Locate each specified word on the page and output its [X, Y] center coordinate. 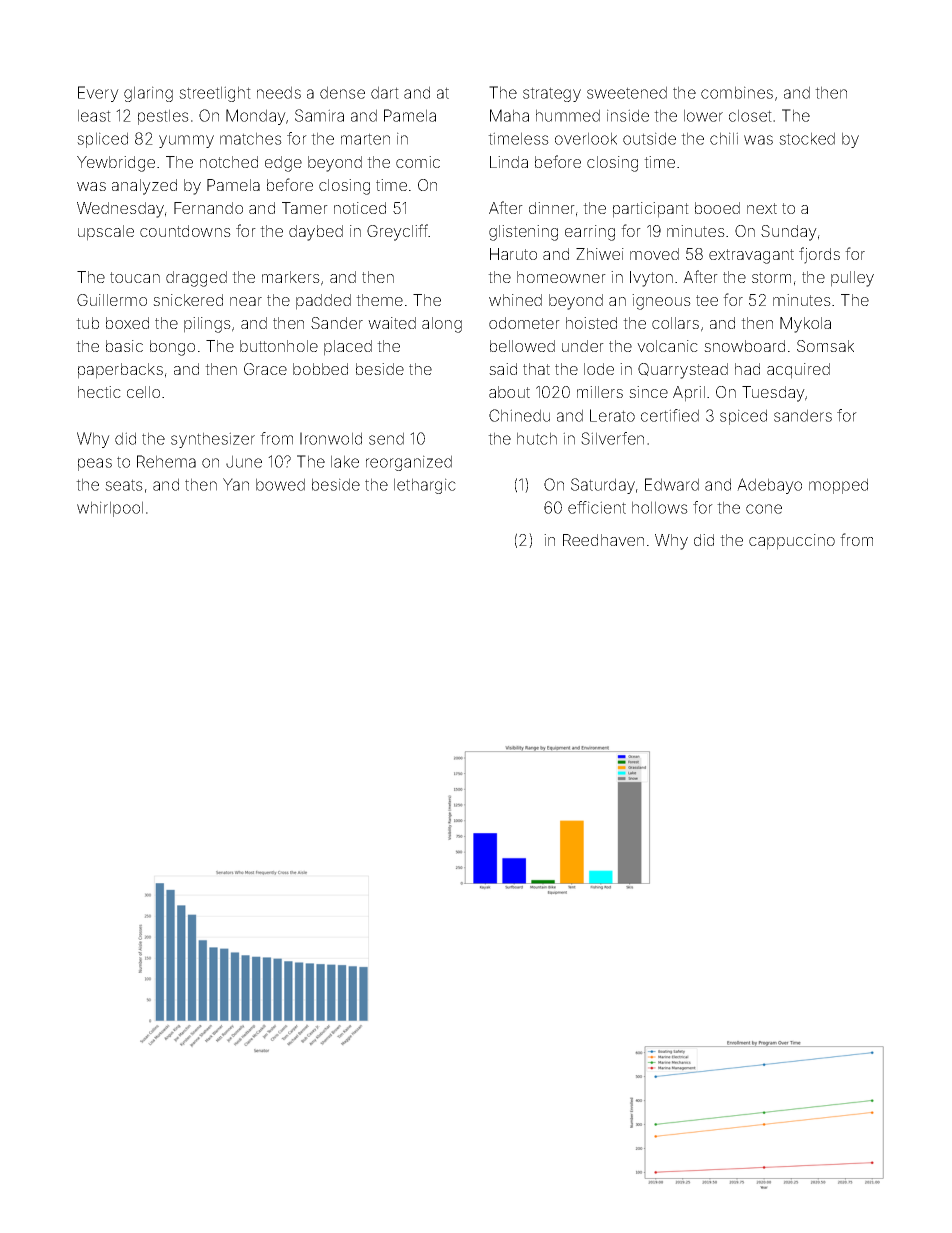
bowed [280, 484]
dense [342, 92]
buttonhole [279, 346]
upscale [106, 233]
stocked [807, 138]
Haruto [513, 254]
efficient [597, 507]
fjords [819, 255]
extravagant [751, 256]
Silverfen [612, 438]
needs [279, 92]
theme [379, 300]
